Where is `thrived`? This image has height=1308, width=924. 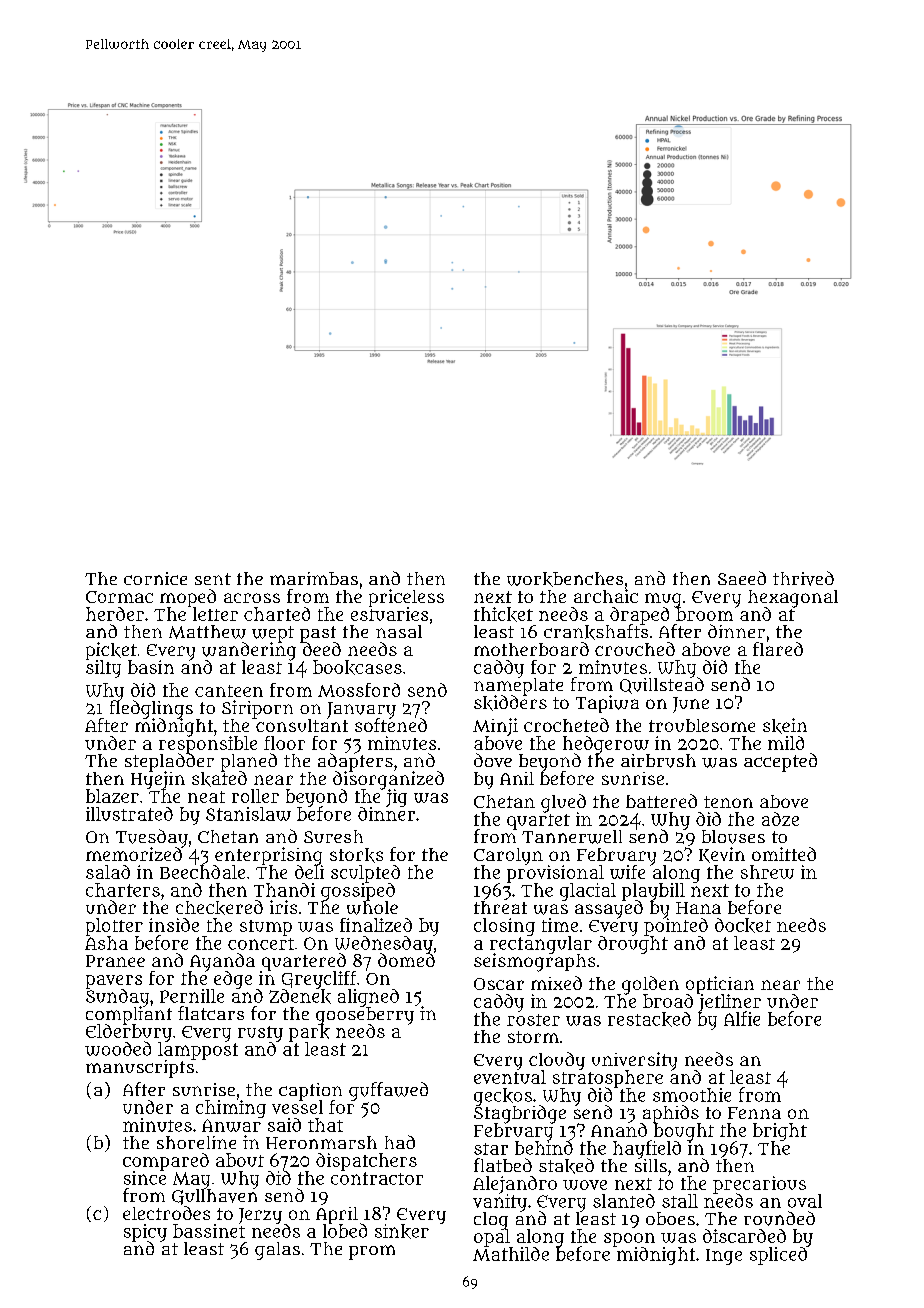
thrived is located at coordinates (803, 578).
